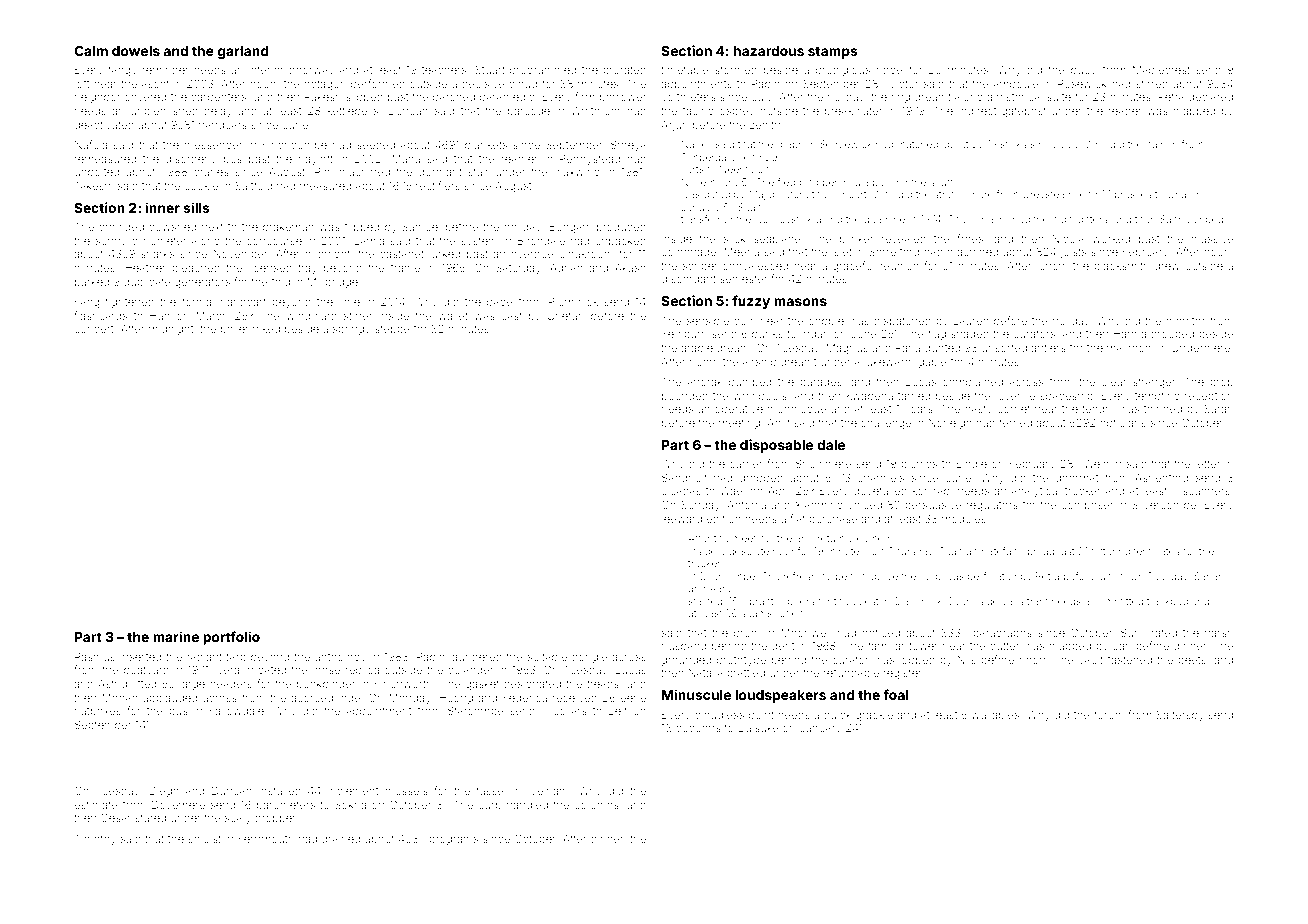  I want to click on Fang, so click(87, 303).
